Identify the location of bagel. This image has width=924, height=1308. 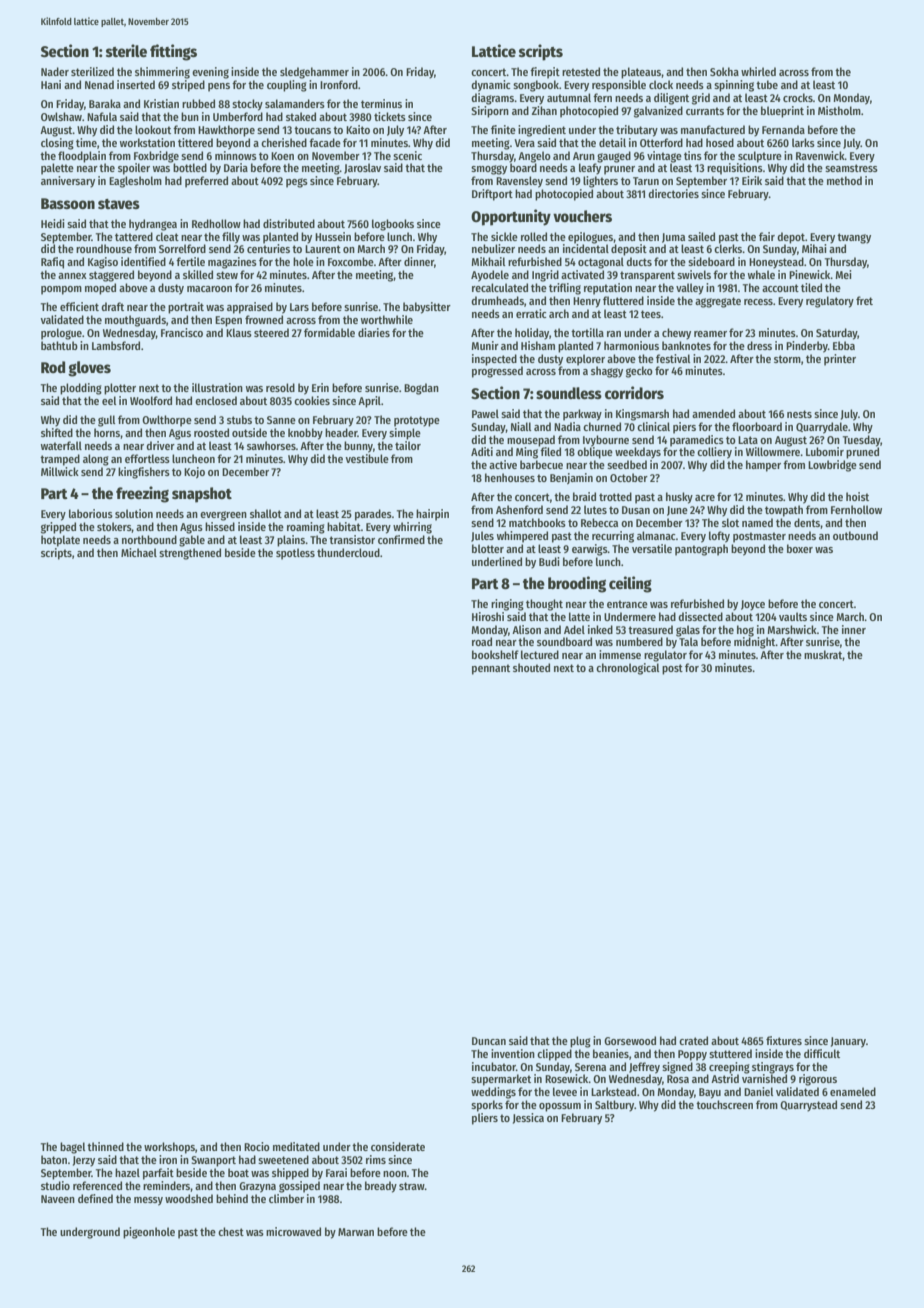
(72, 1148).
